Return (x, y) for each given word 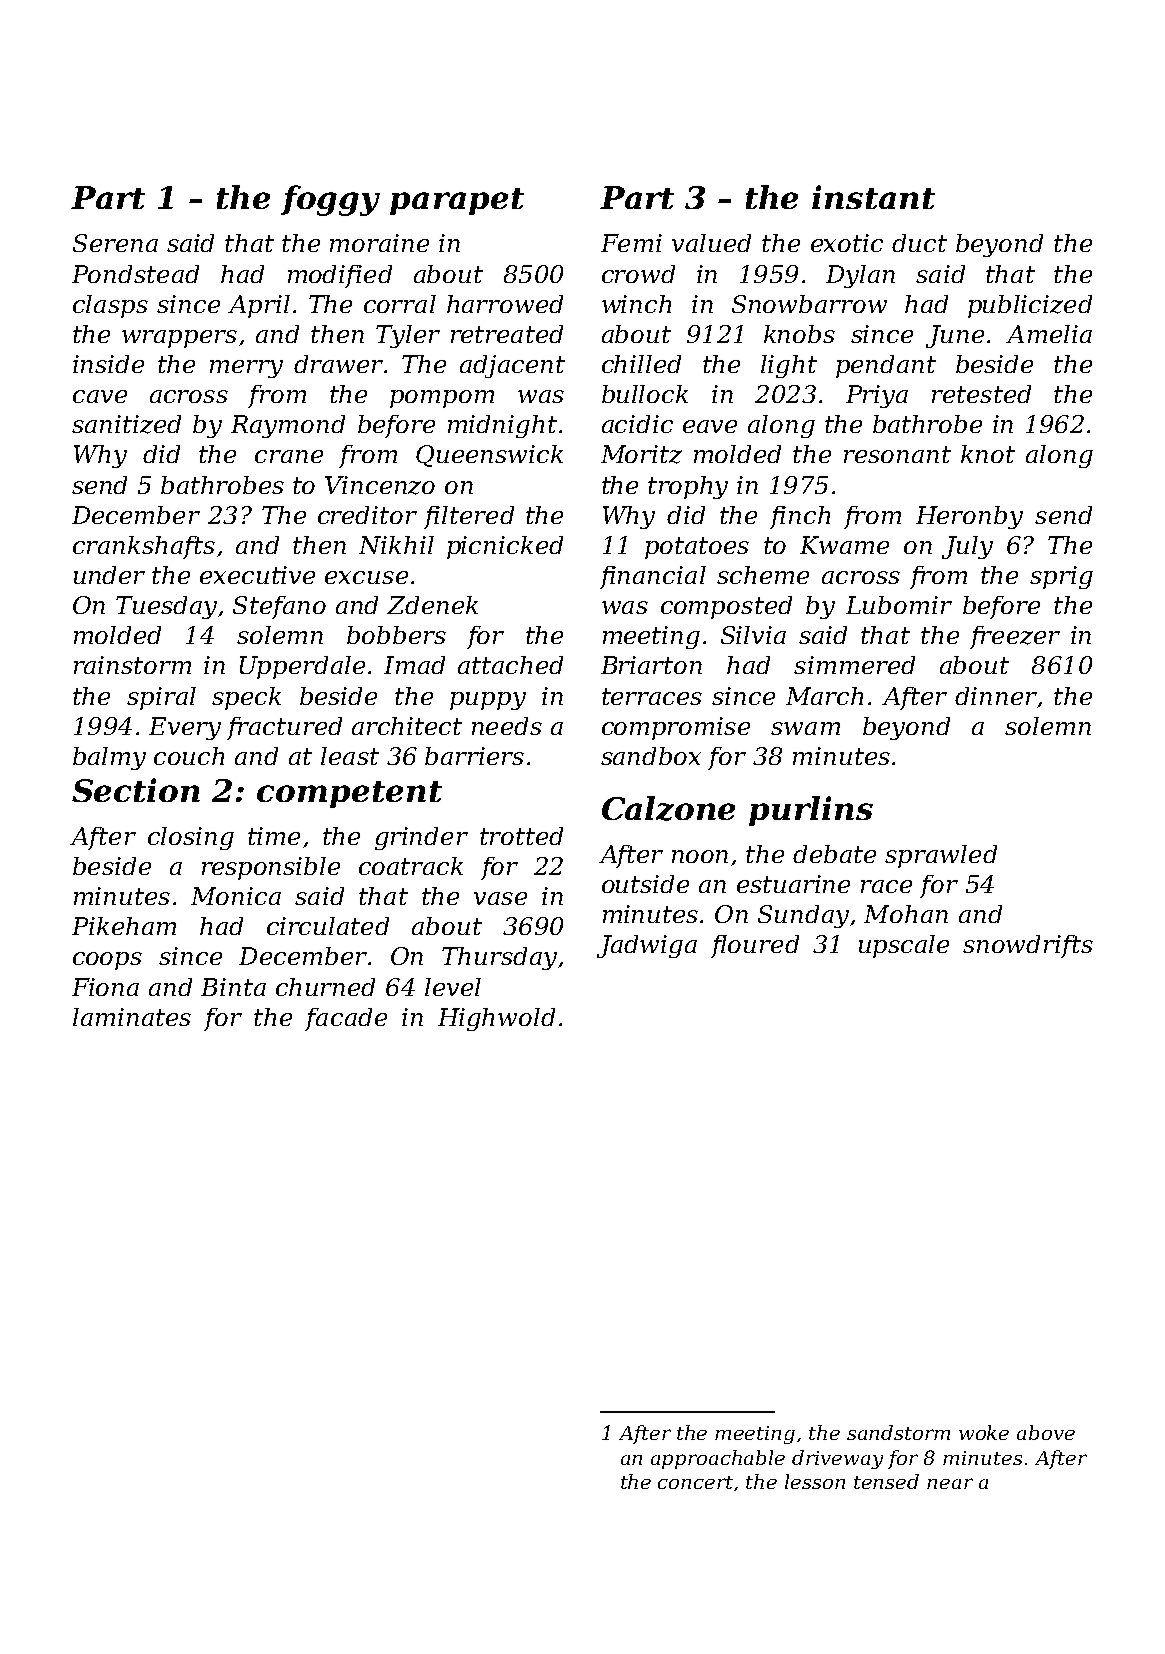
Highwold (496, 1019)
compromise (676, 728)
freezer (1015, 637)
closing (191, 838)
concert (695, 1482)
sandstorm (898, 1432)
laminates (132, 1017)
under (109, 575)
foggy (330, 200)
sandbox (651, 756)
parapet (457, 201)
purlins (811, 811)
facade (346, 1019)
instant (873, 197)
